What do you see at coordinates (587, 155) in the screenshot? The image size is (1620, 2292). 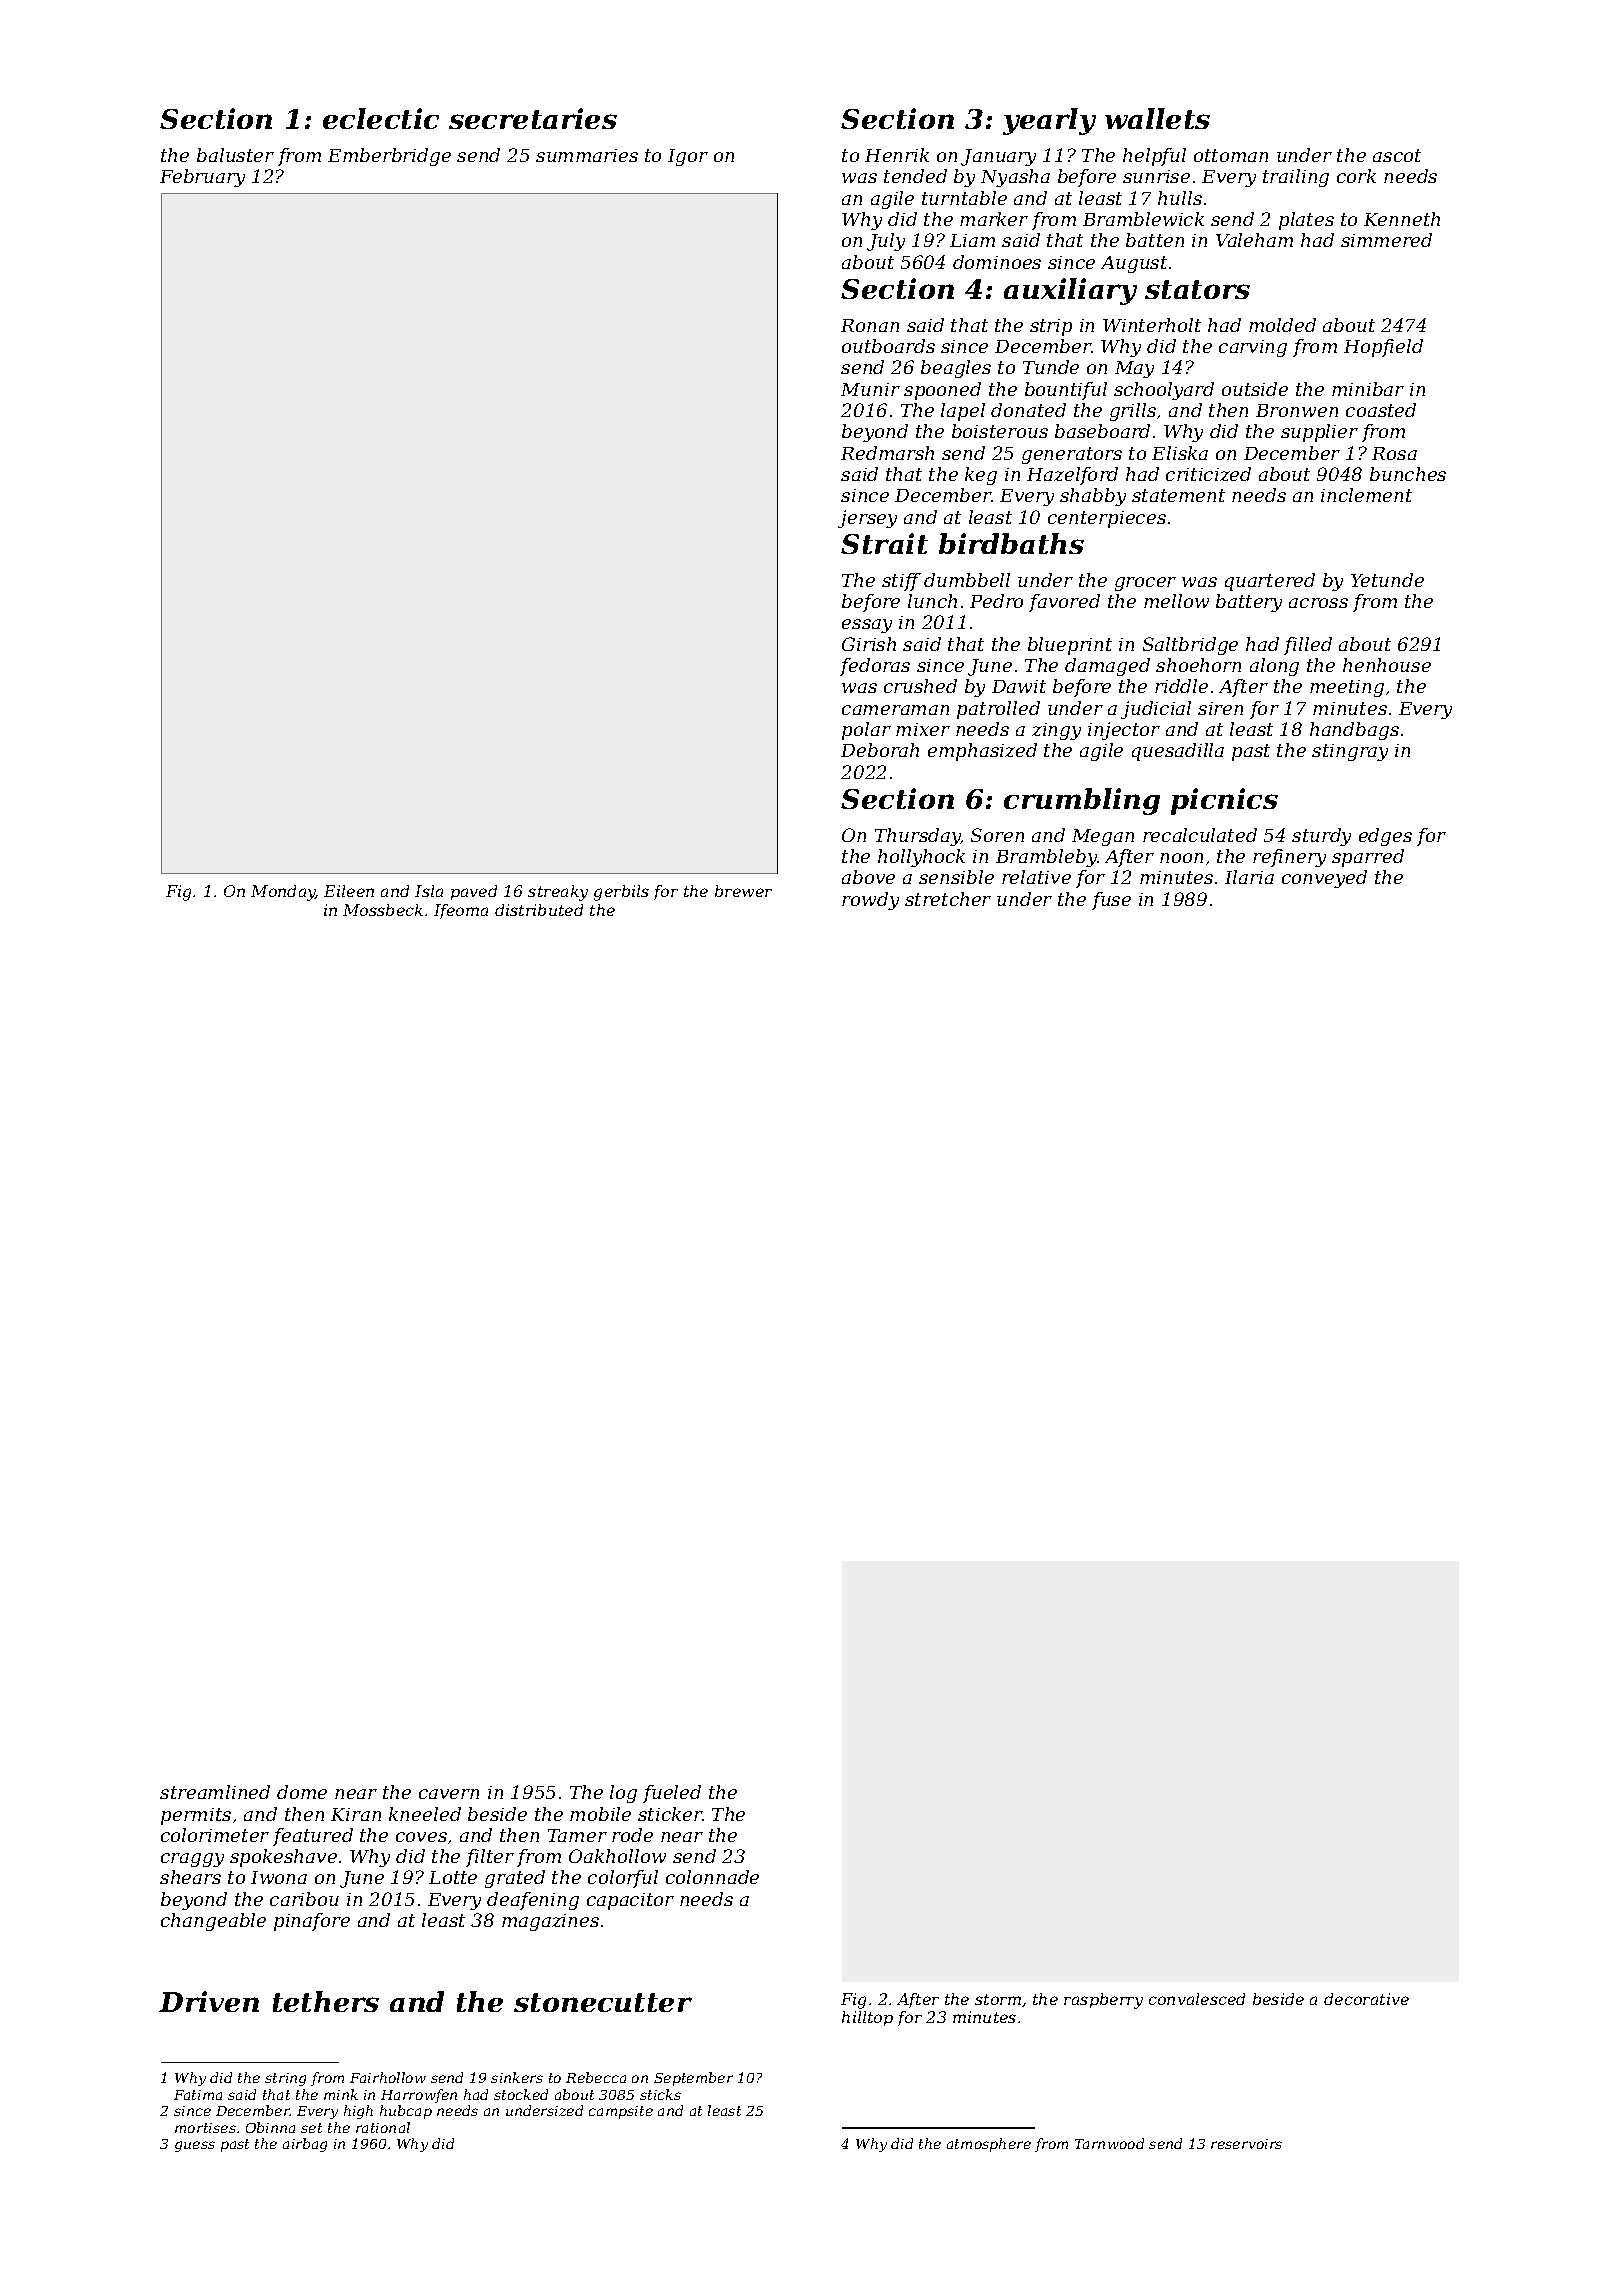 I see `summaries` at bounding box center [587, 155].
